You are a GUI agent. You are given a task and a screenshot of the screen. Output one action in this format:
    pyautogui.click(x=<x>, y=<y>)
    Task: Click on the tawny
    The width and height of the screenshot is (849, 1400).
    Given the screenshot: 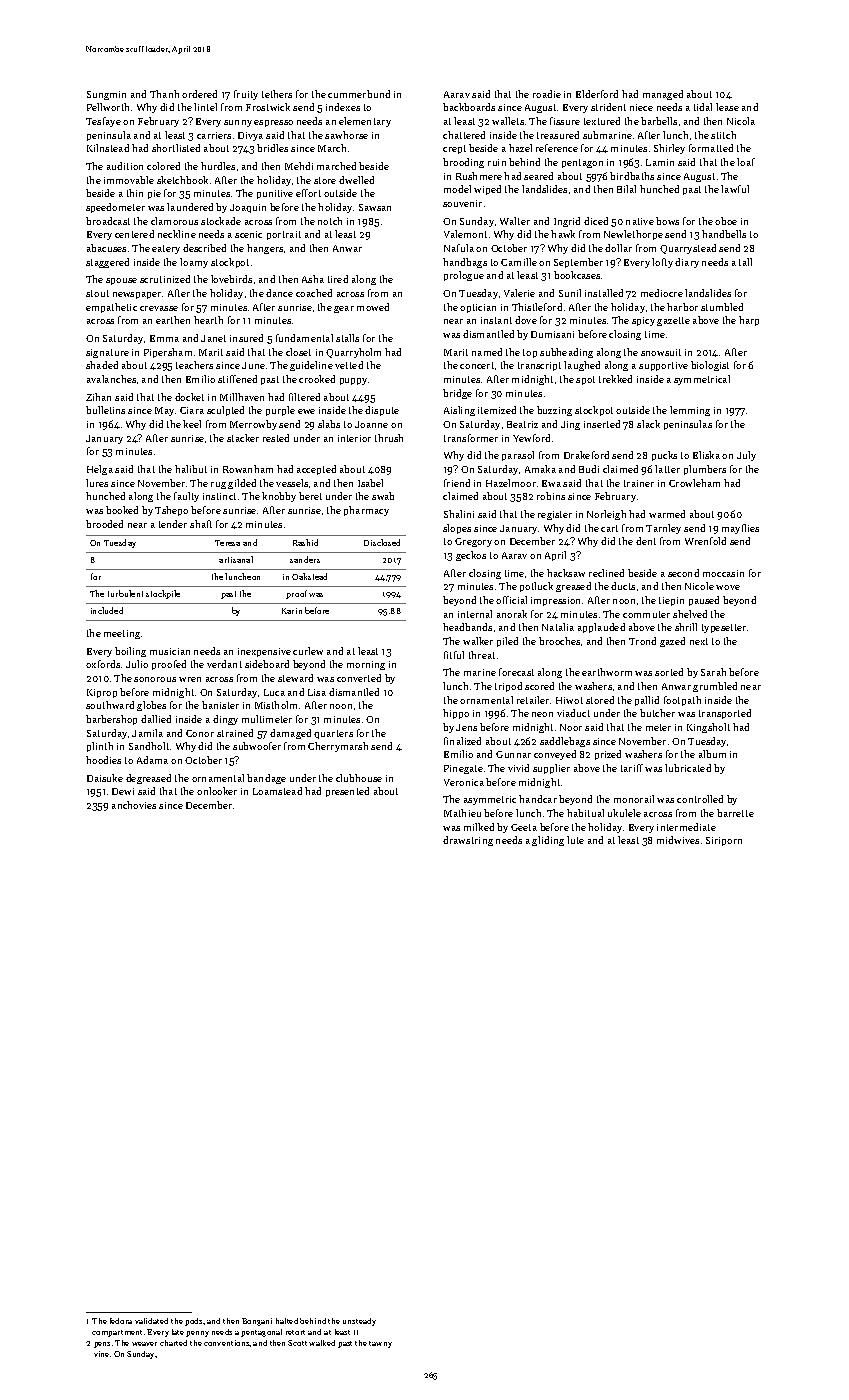 What is the action you would take?
    pyautogui.click(x=380, y=1344)
